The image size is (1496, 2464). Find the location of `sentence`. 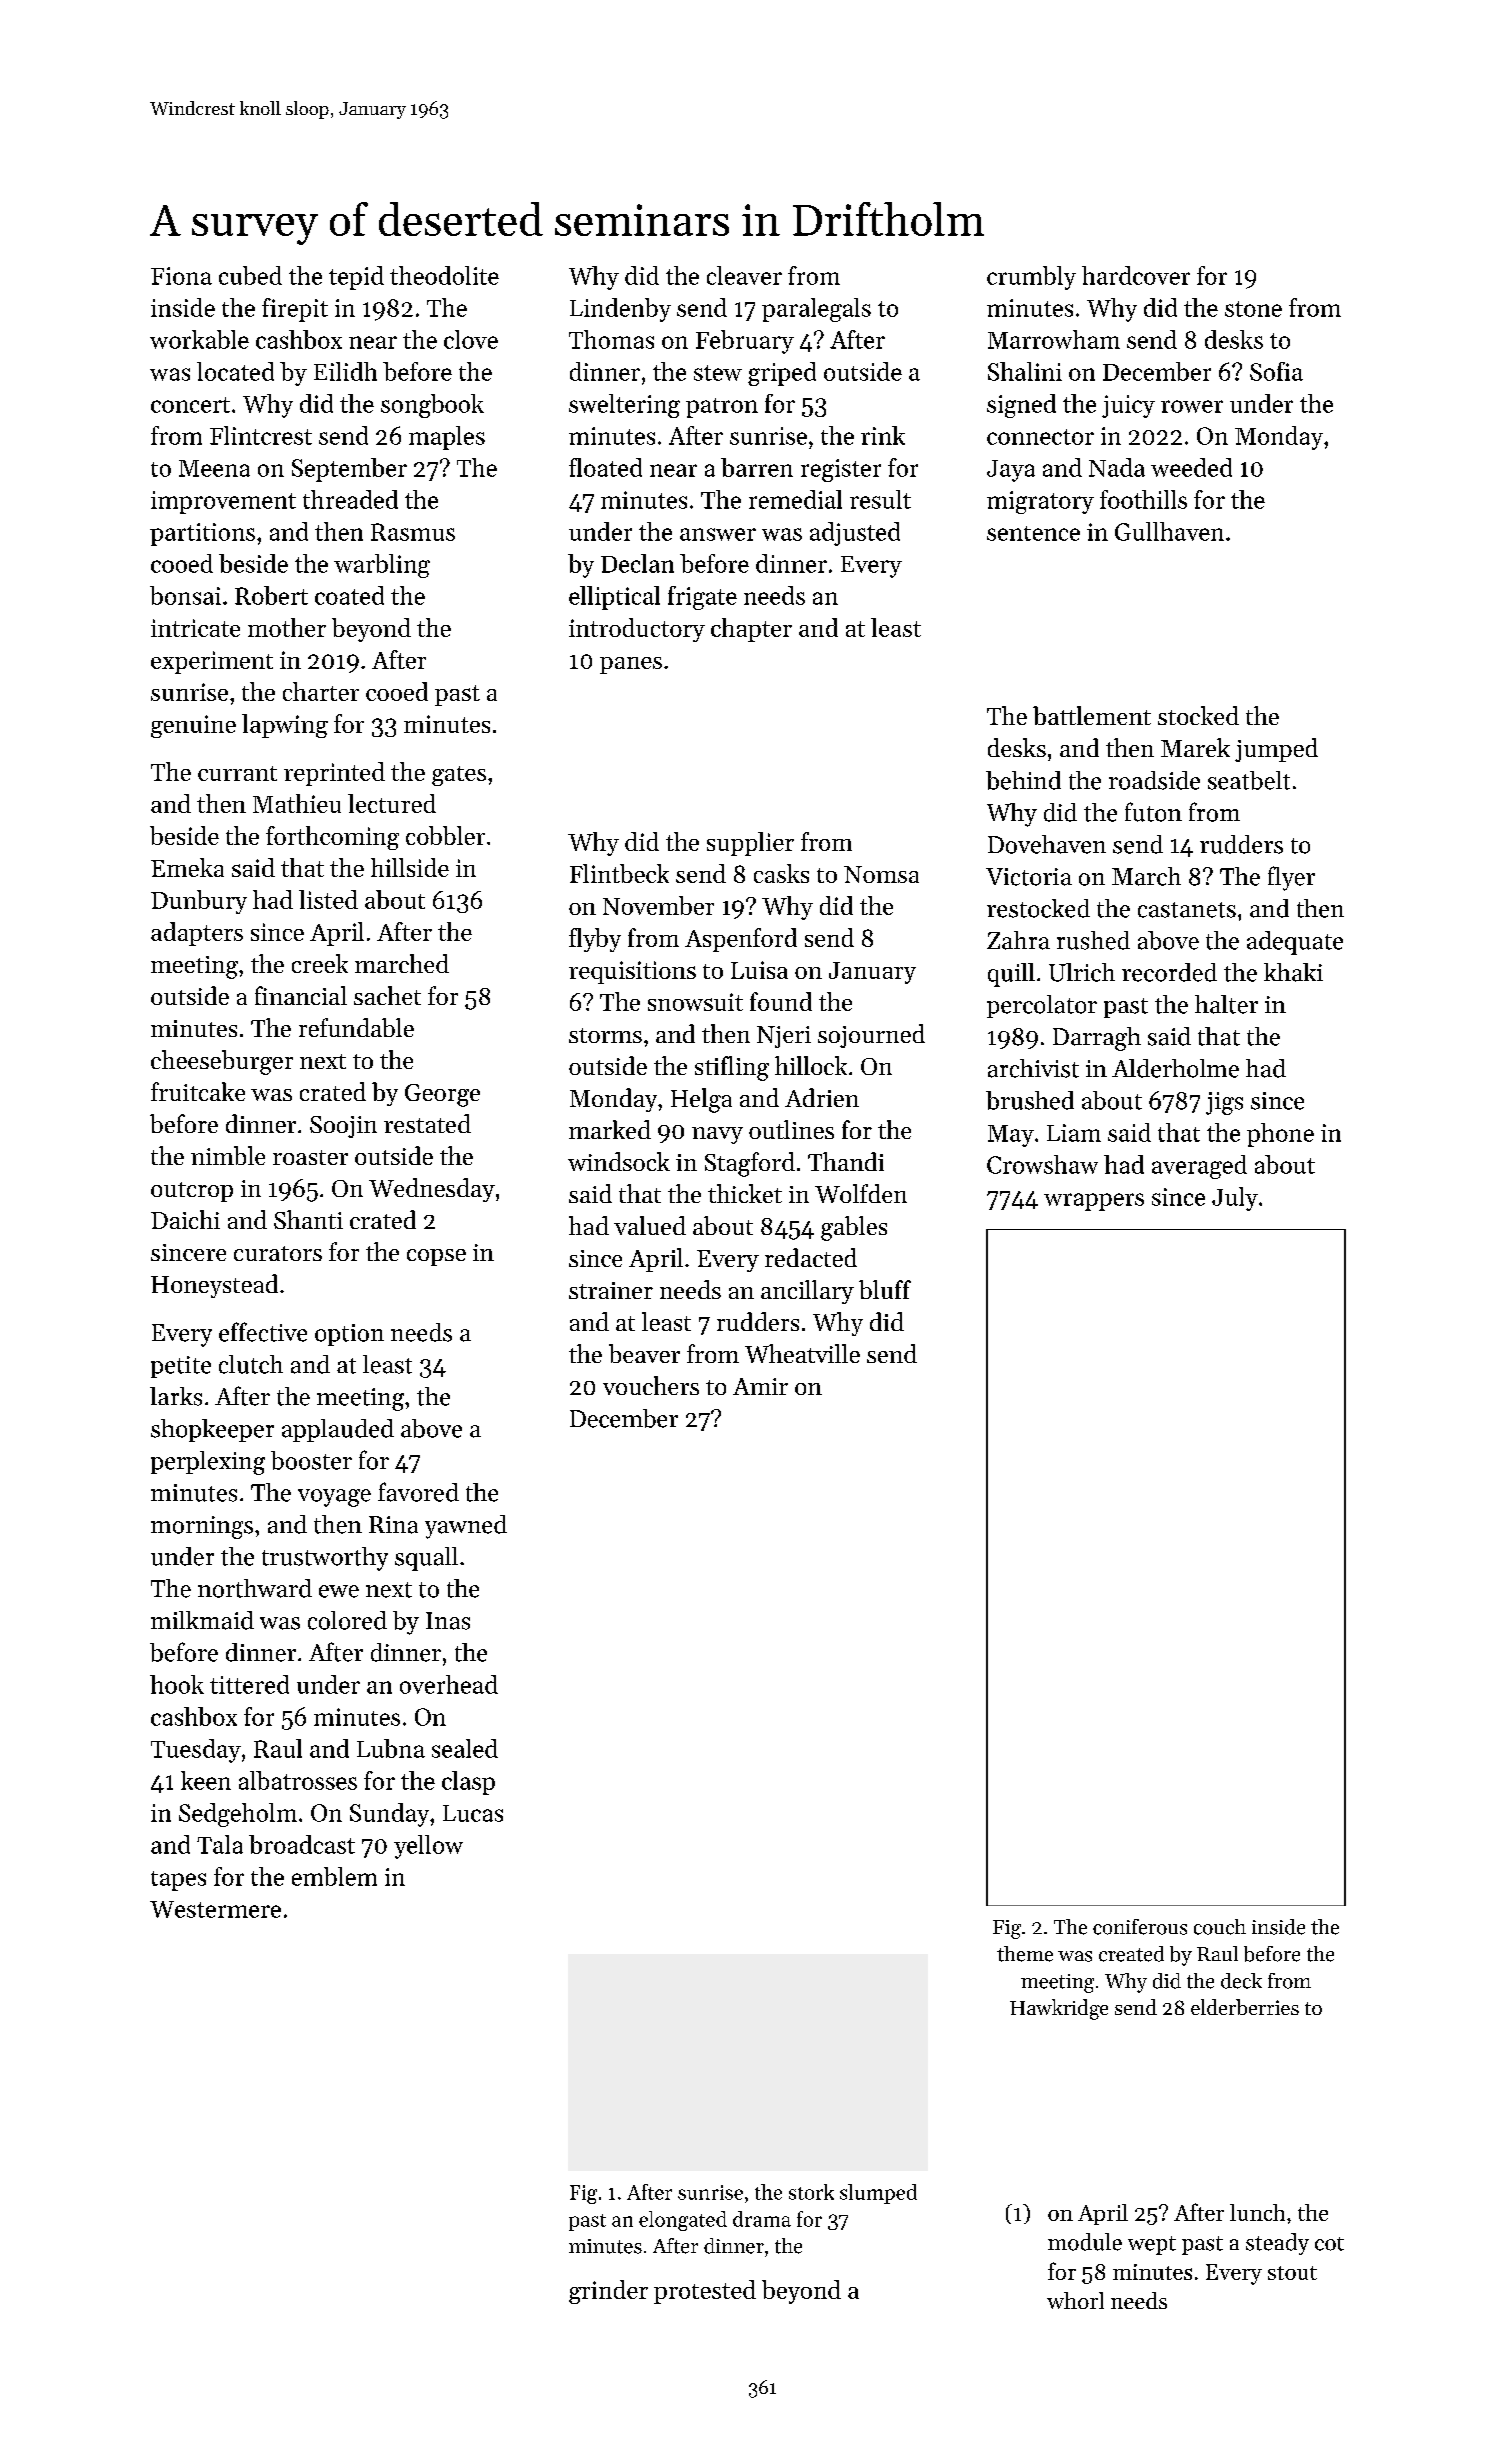

sentence is located at coordinates (1033, 533).
